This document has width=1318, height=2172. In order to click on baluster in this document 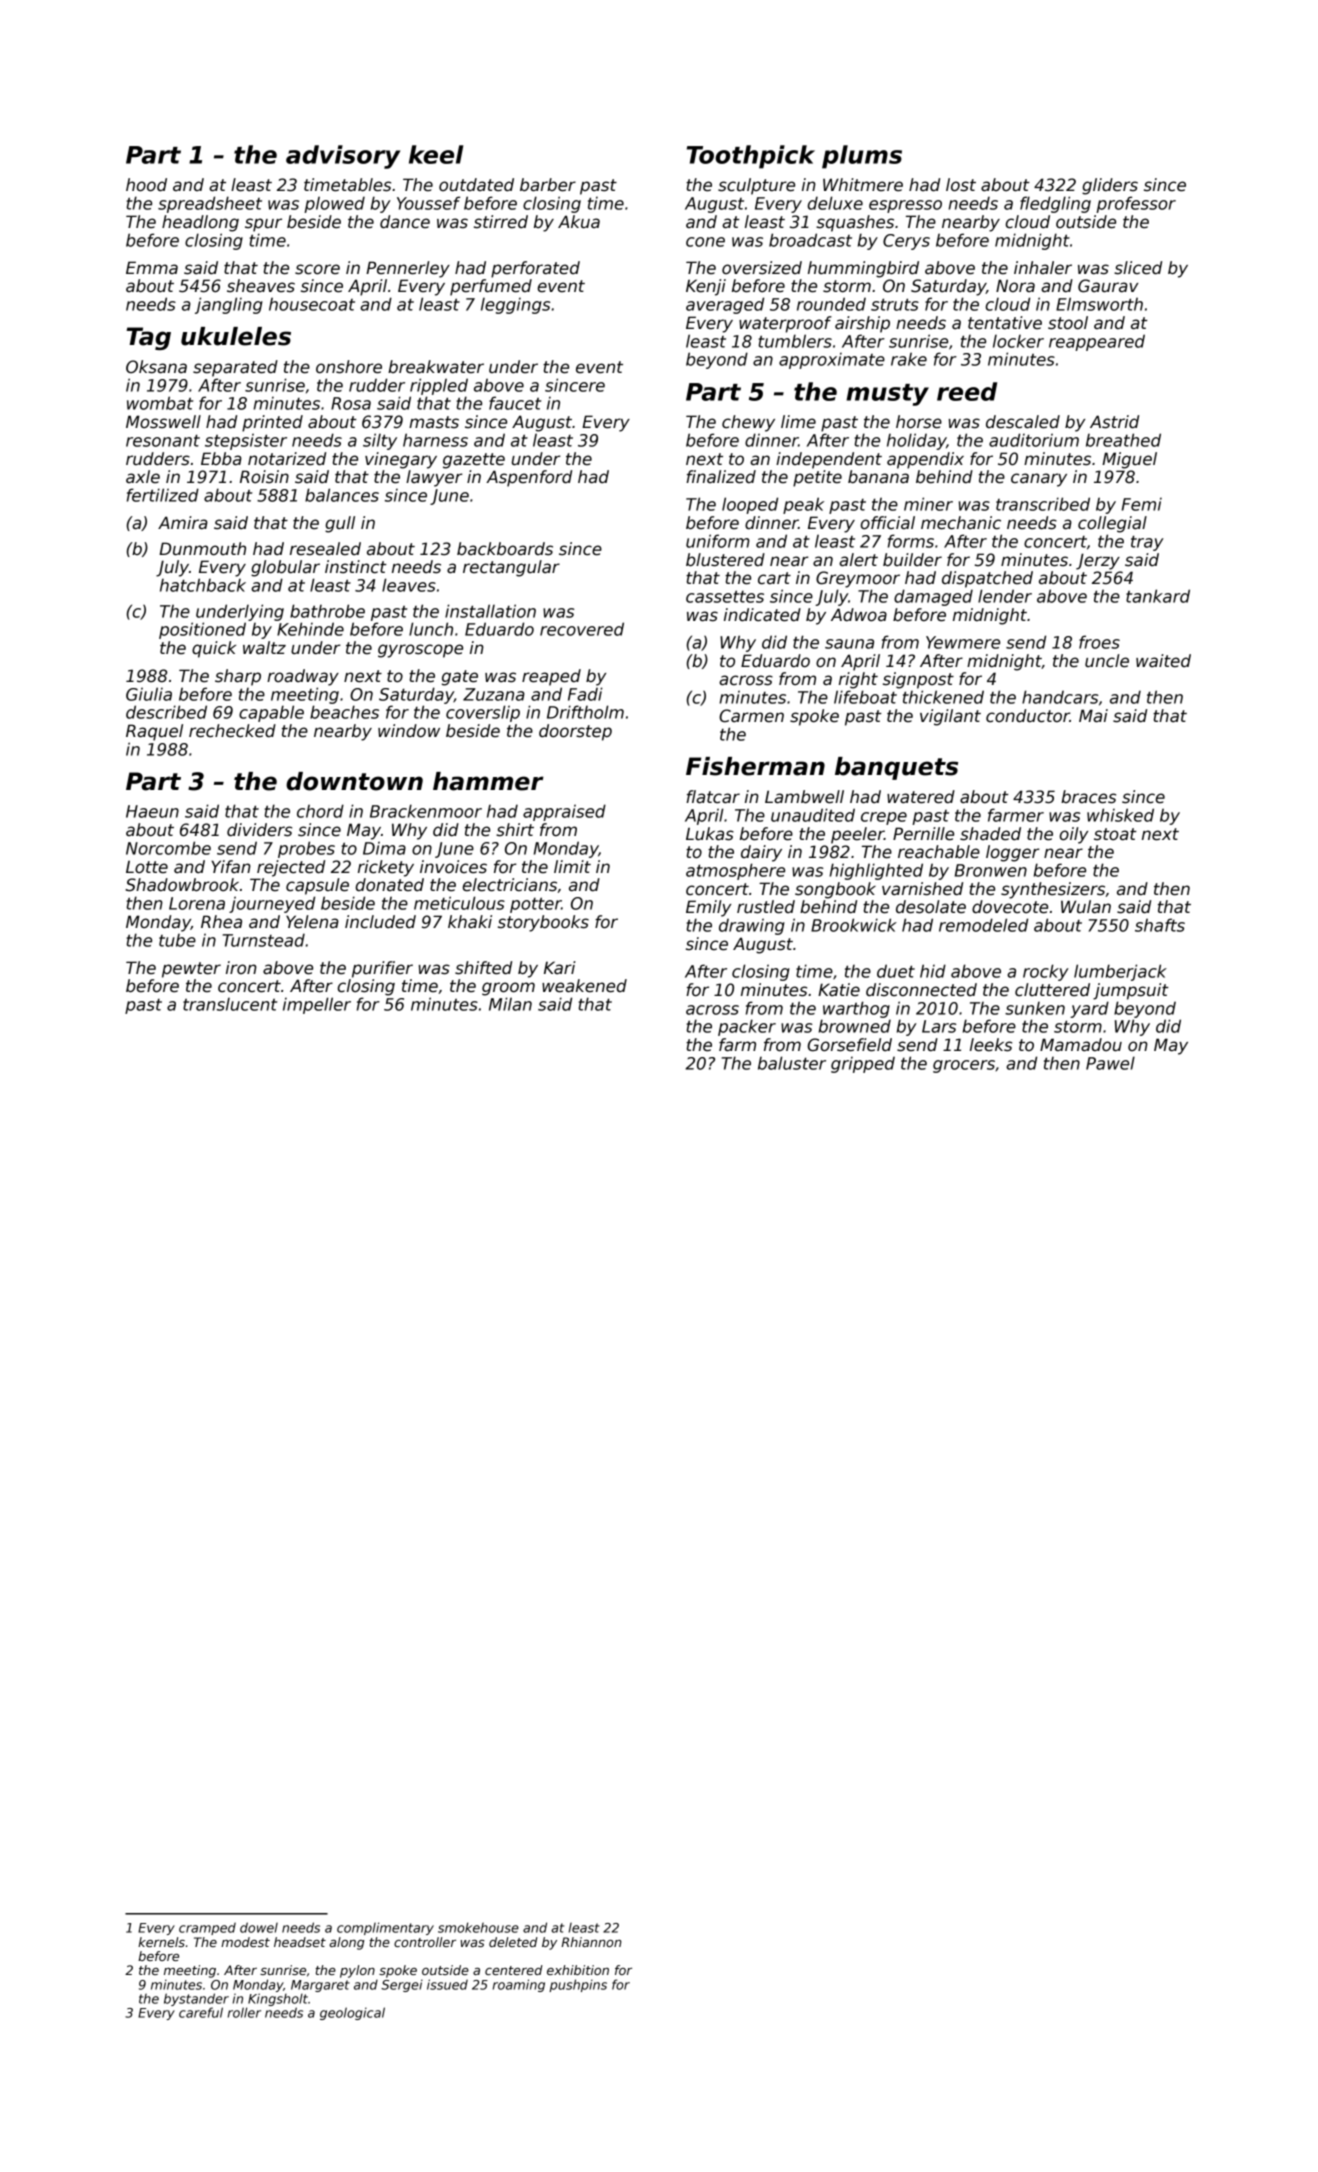, I will do `click(792, 1063)`.
